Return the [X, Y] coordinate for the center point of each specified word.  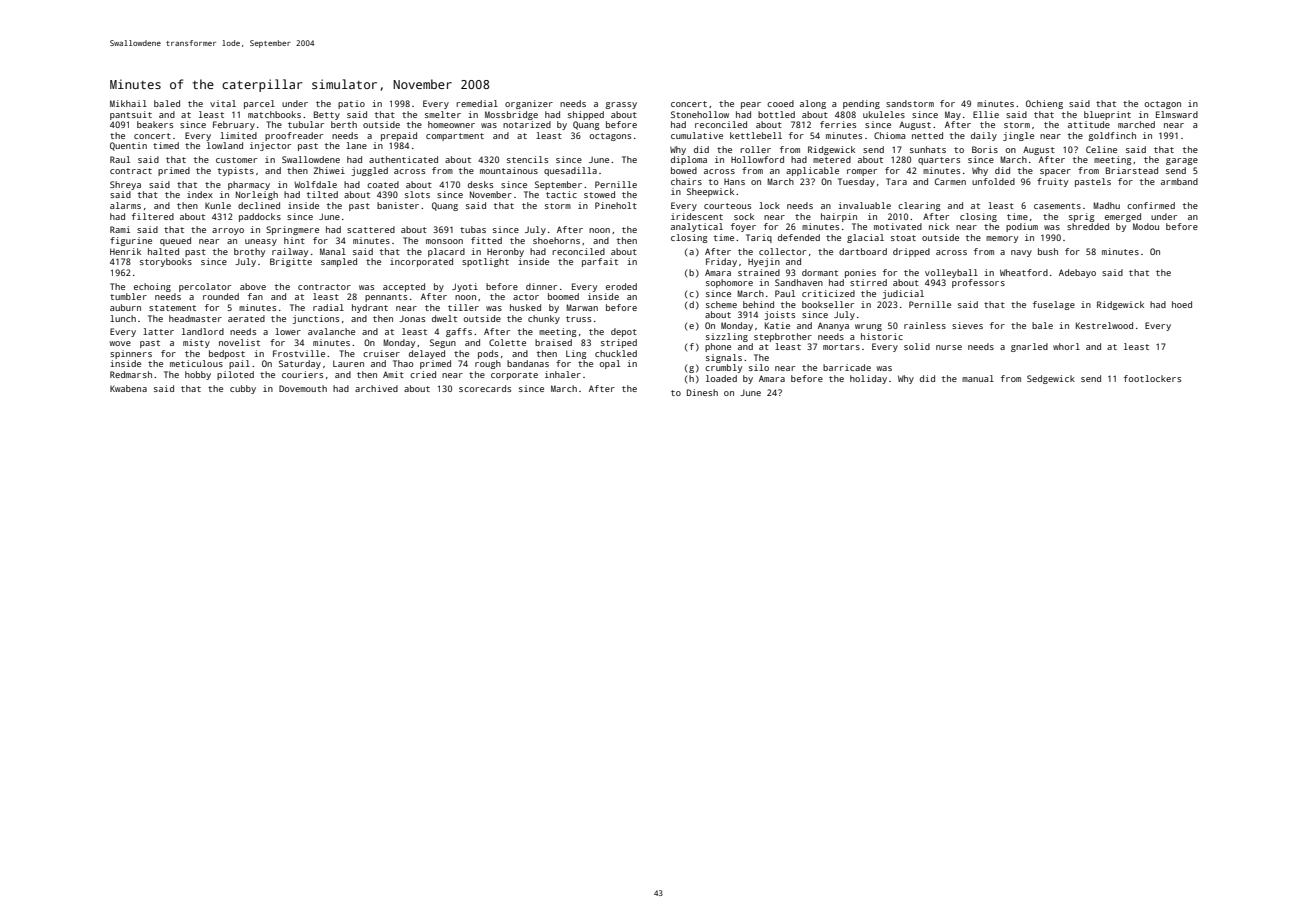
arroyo [228, 231]
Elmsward [1177, 114]
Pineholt [616, 205]
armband [1179, 181]
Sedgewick [1051, 379]
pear [751, 105]
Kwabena [128, 388]
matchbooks [274, 114]
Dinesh [702, 392]
